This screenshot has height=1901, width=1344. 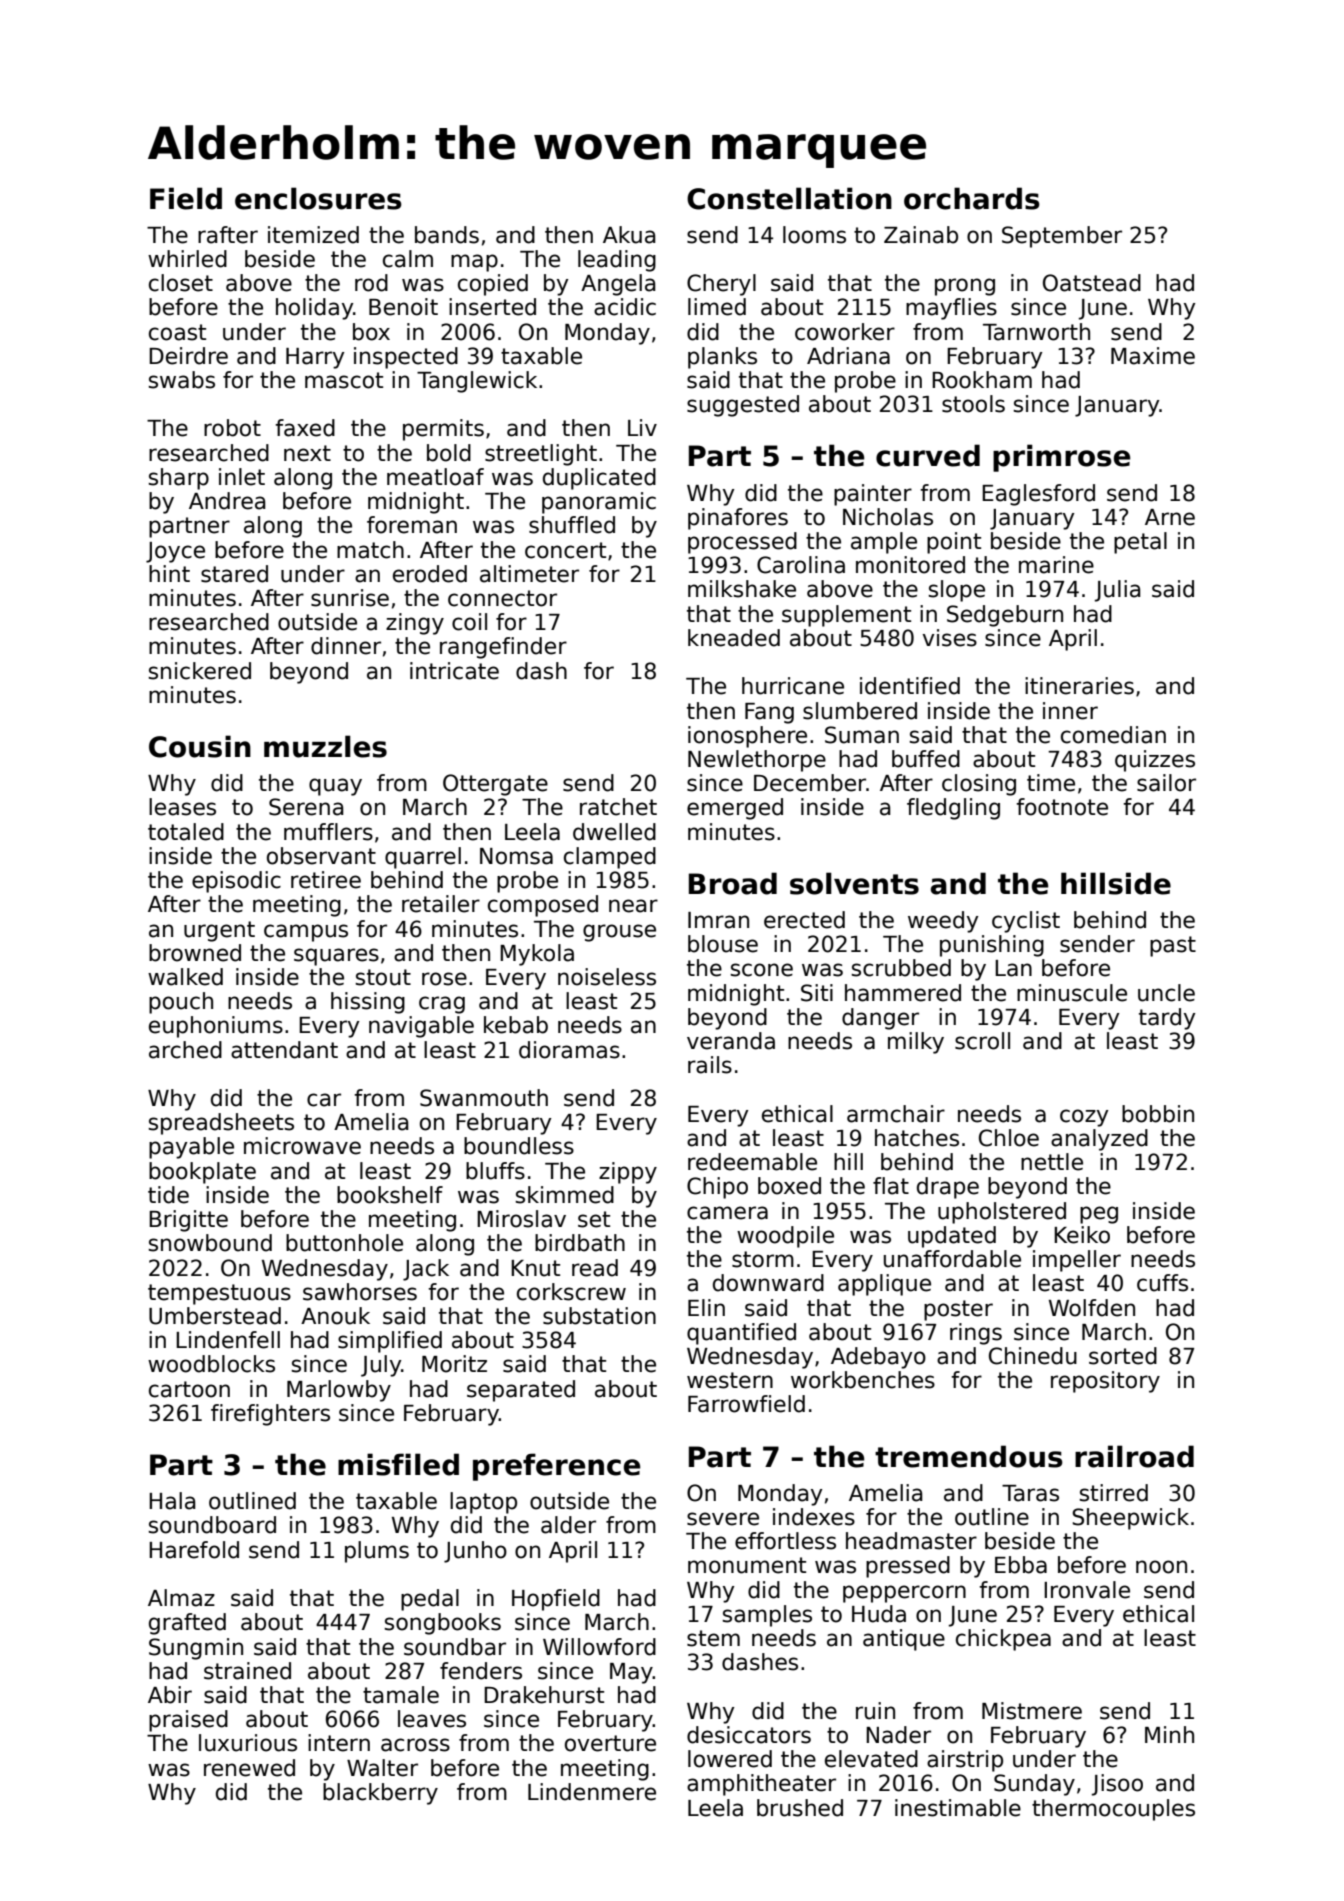 I want to click on firefighters, so click(x=270, y=1415).
